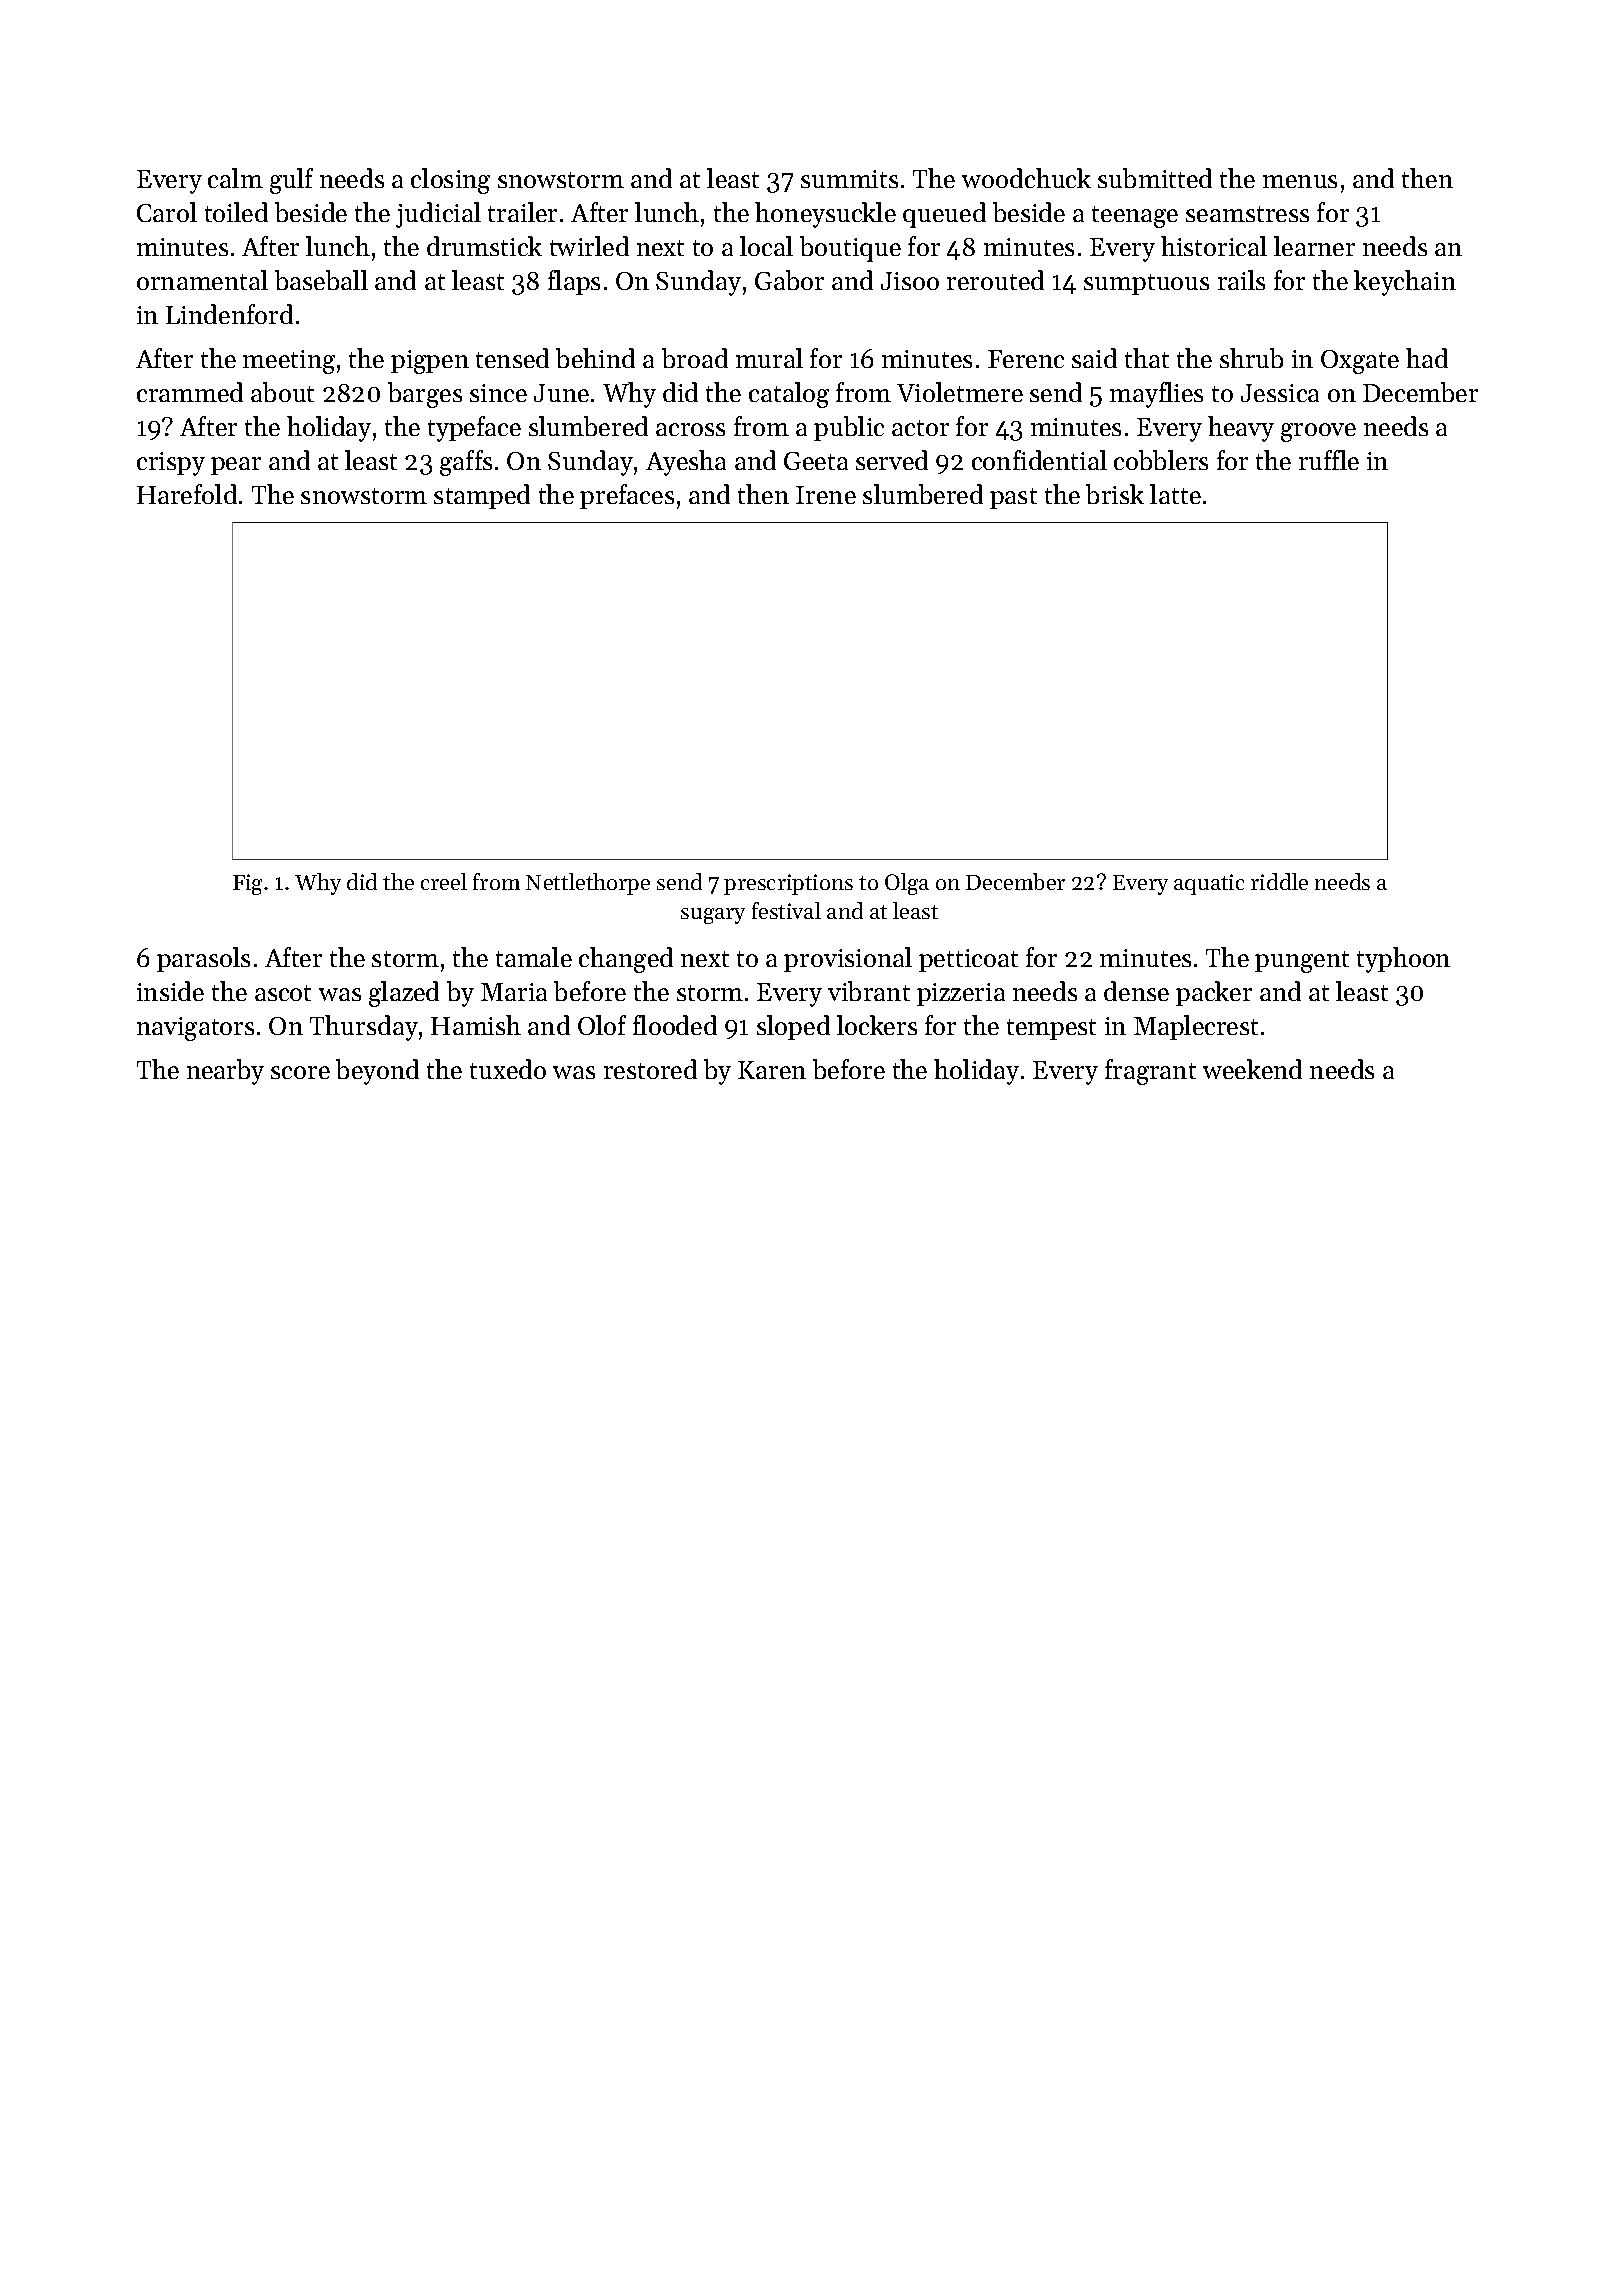 The image size is (1620, 2292). What do you see at coordinates (225, 1072) in the screenshot?
I see `nearby` at bounding box center [225, 1072].
